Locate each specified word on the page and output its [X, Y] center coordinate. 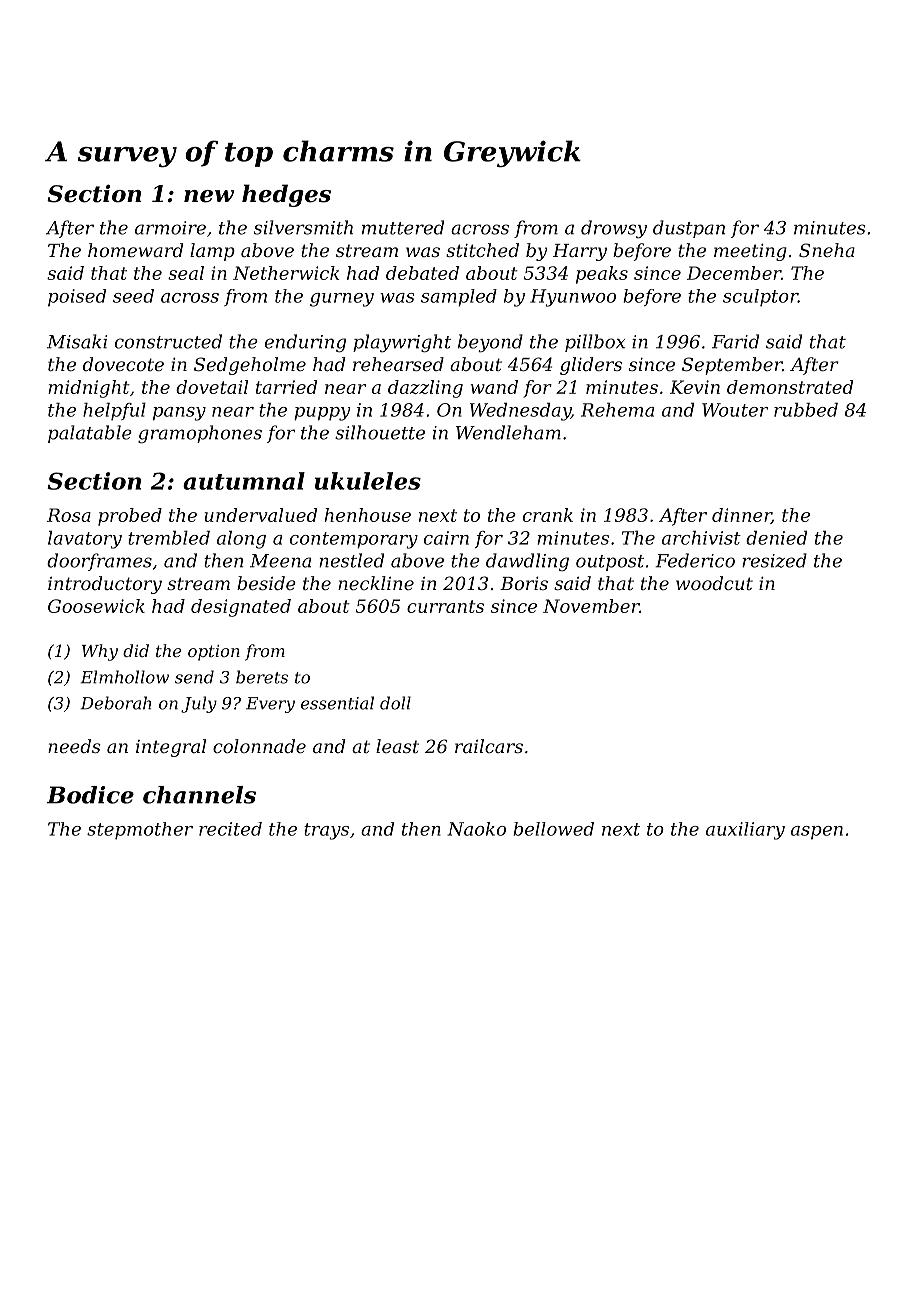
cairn [446, 538]
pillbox [595, 343]
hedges [286, 195]
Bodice [90, 795]
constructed [168, 341]
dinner [741, 516]
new [209, 196]
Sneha [827, 250]
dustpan [689, 229]
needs [74, 746]
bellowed [553, 829]
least [397, 746]
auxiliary [745, 831]
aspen [817, 833]
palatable [90, 434]
